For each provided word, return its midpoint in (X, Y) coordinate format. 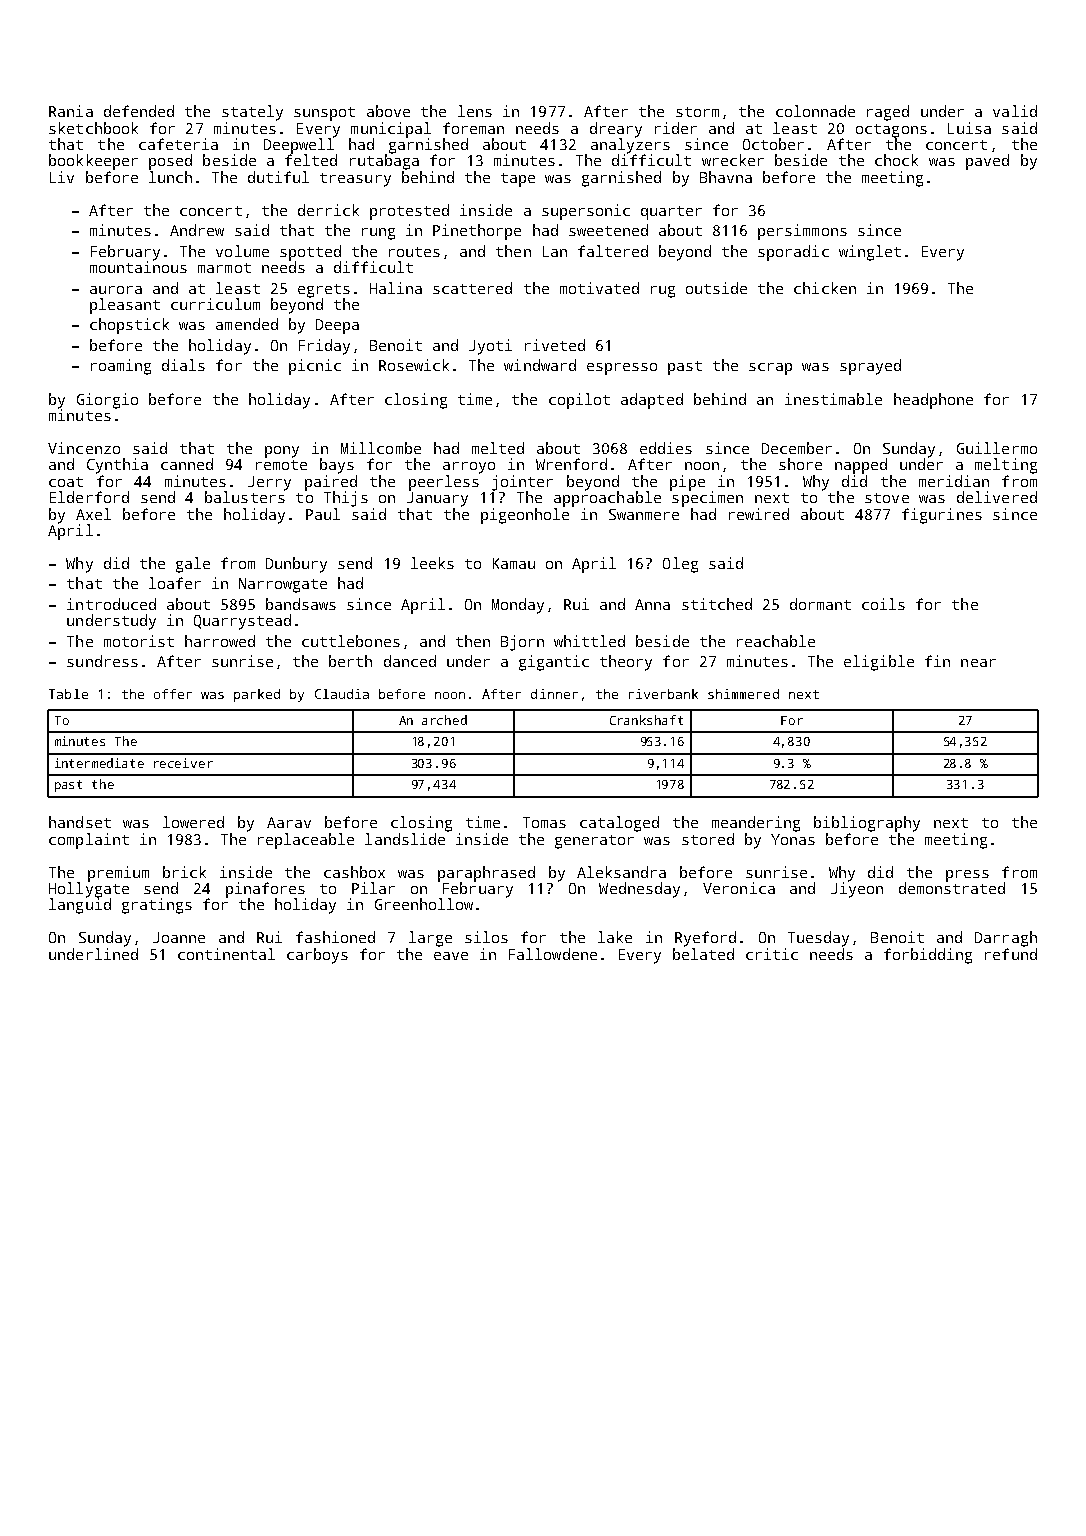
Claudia (342, 694)
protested (409, 212)
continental (226, 954)
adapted (652, 401)
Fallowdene (553, 954)
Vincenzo (84, 448)
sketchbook (93, 128)
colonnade (815, 111)
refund (1011, 954)
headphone (933, 401)
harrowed (220, 641)
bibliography (867, 824)
